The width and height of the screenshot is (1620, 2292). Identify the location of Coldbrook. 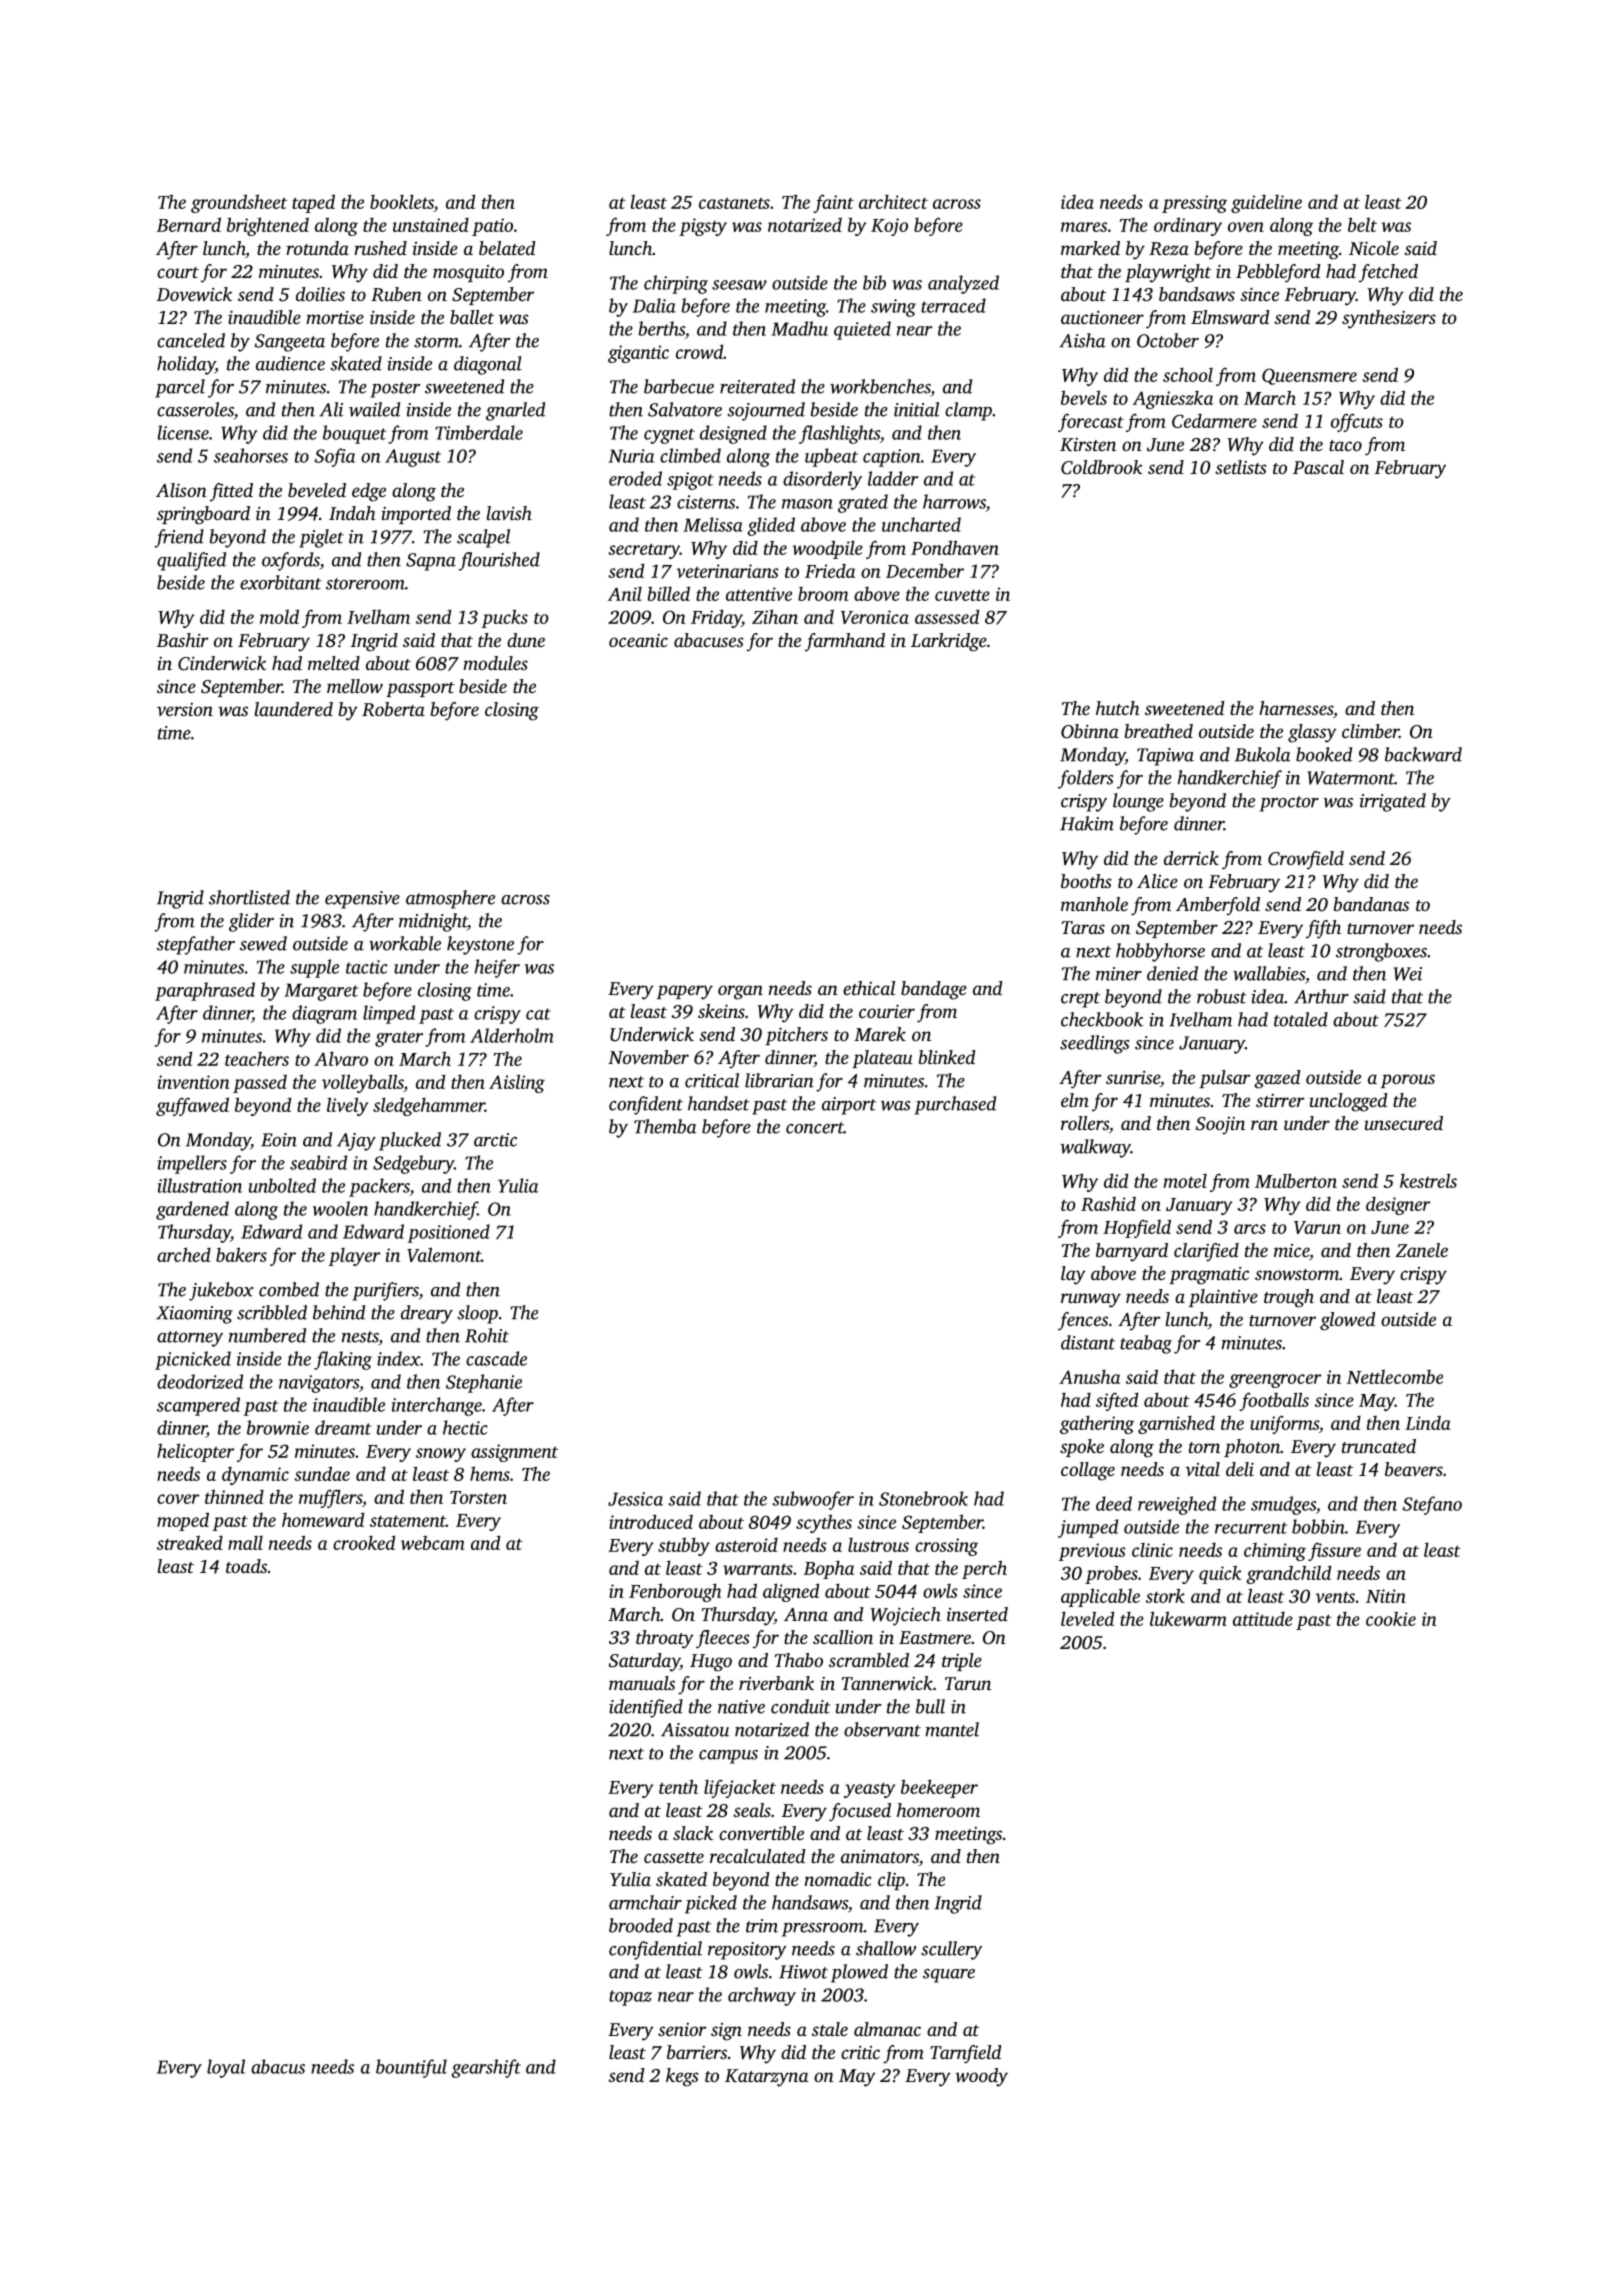
(1102, 467).
